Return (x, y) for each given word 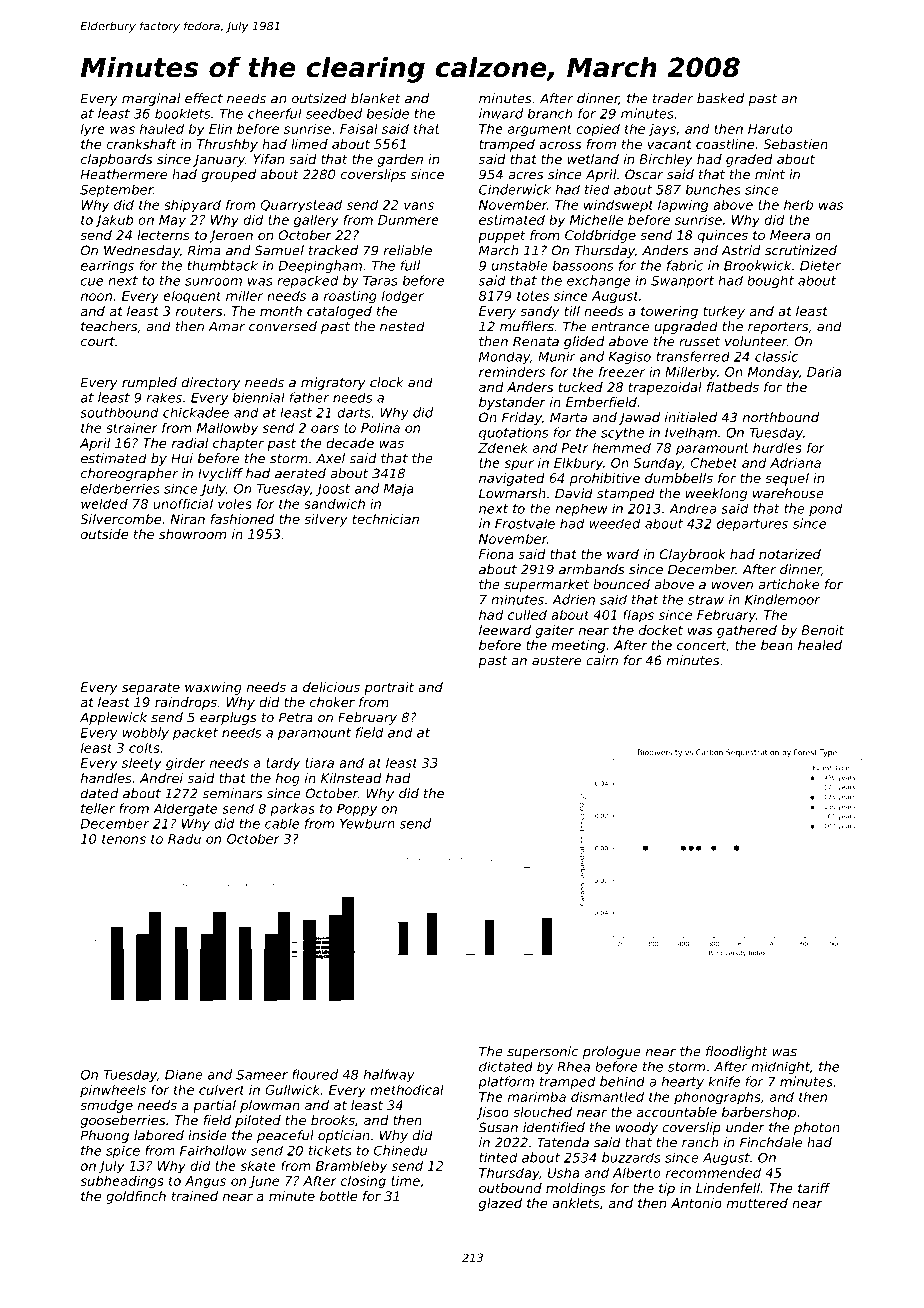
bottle (339, 1196)
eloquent (192, 297)
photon (817, 1128)
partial (214, 1106)
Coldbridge (600, 236)
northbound (781, 417)
